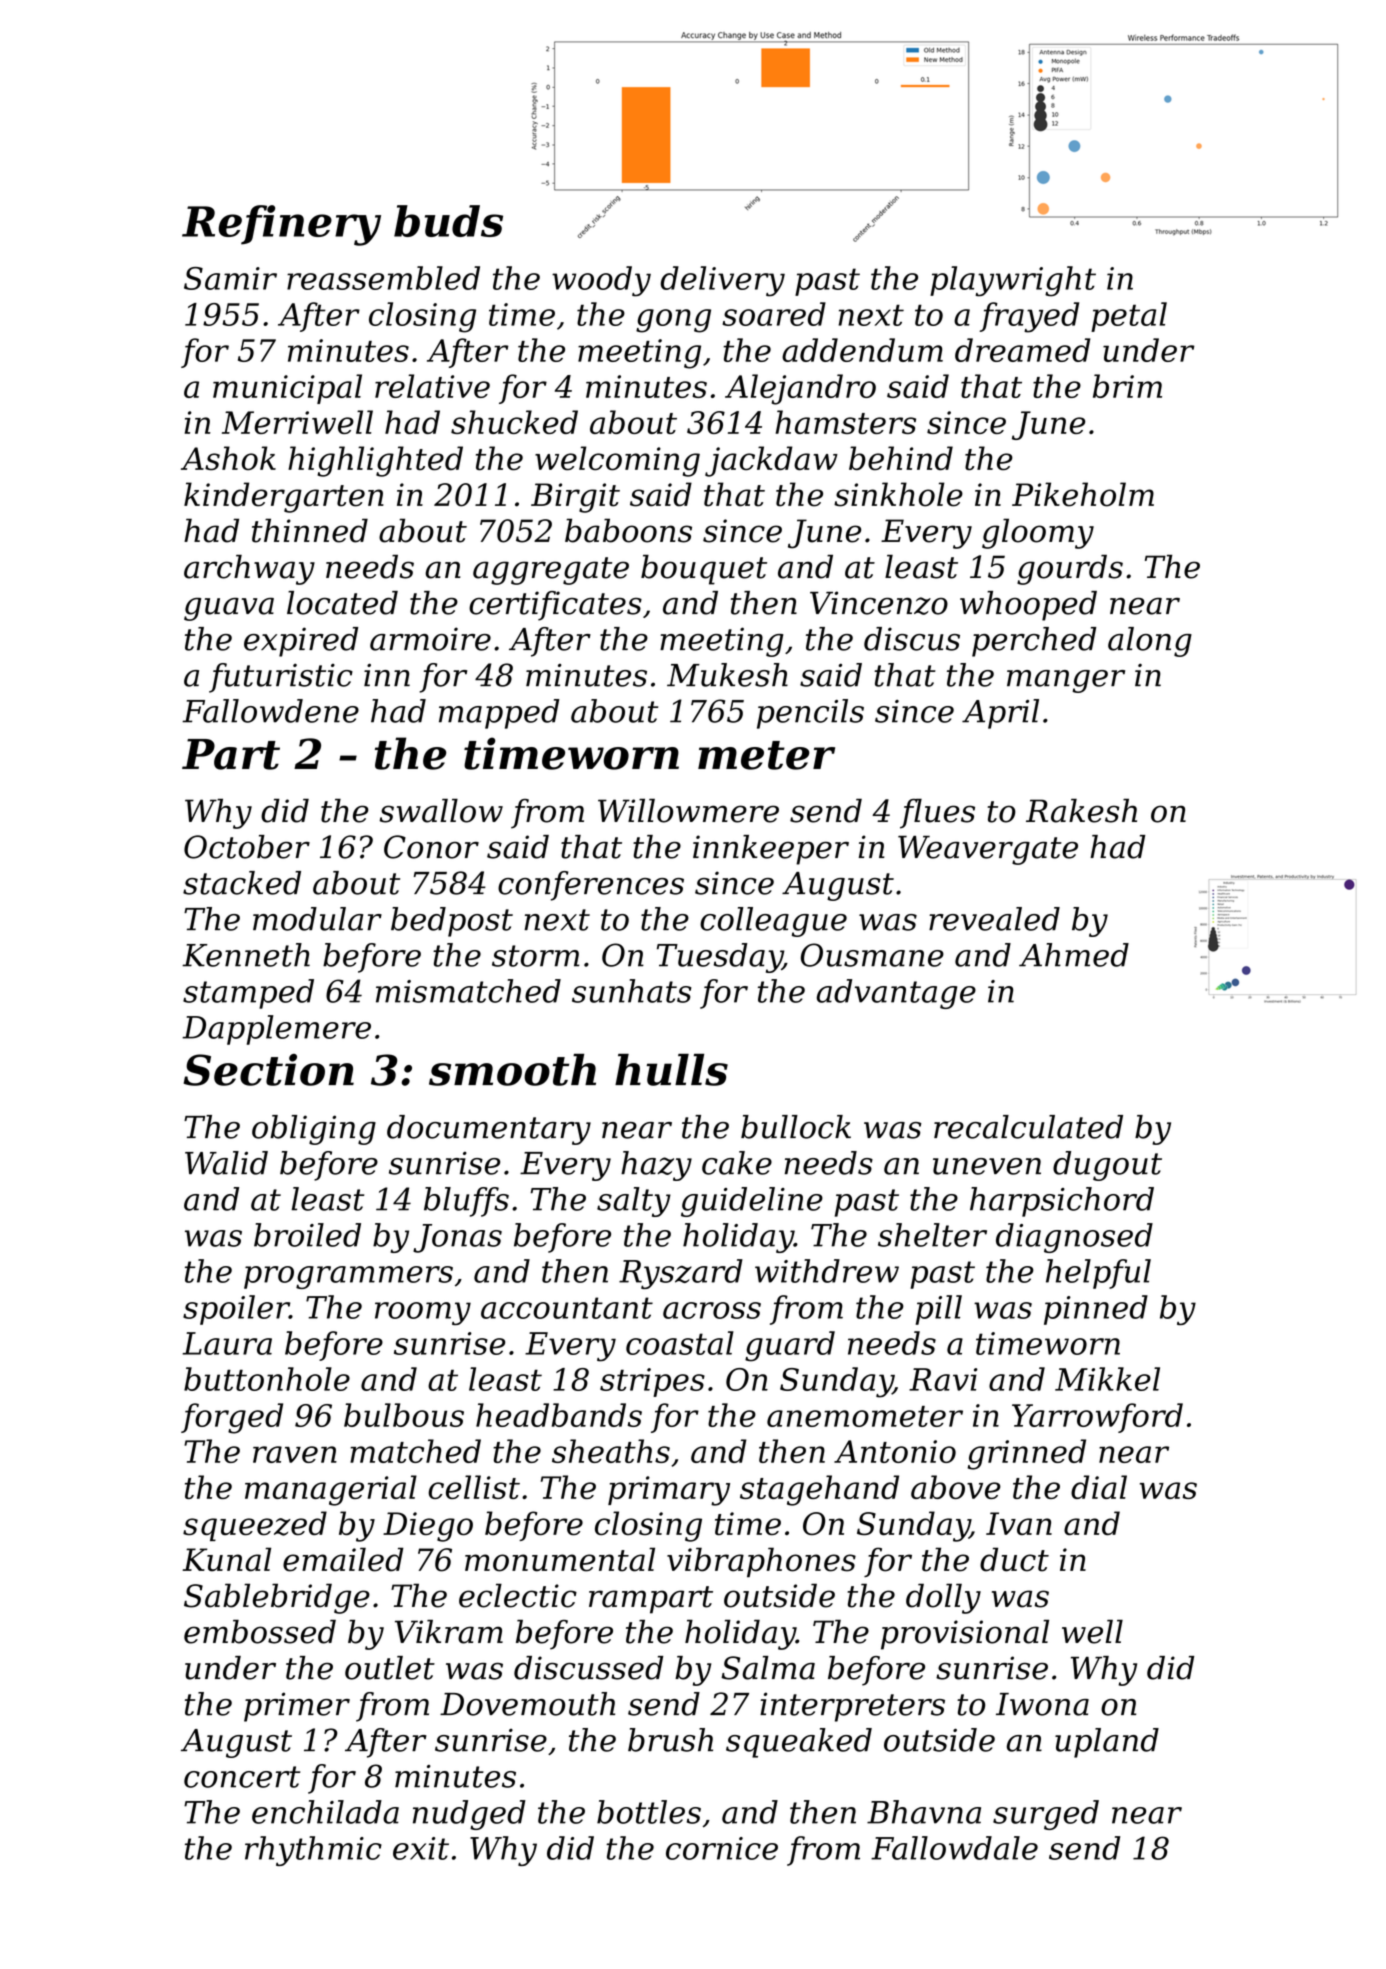 The width and height of the image is (1386, 1969). What do you see at coordinates (1129, 317) in the image?
I see `petal` at bounding box center [1129, 317].
